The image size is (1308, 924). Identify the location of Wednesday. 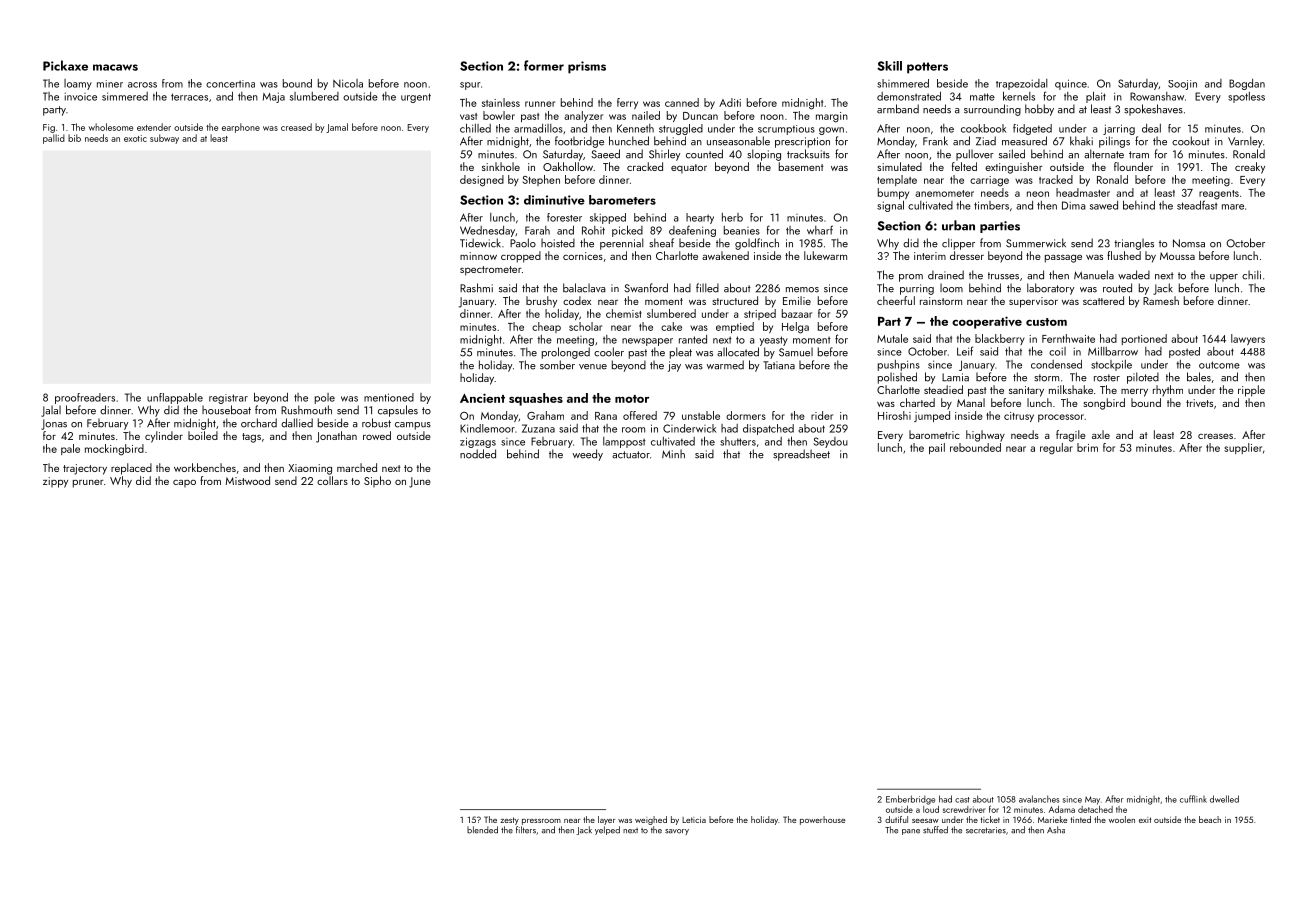
(487, 231).
